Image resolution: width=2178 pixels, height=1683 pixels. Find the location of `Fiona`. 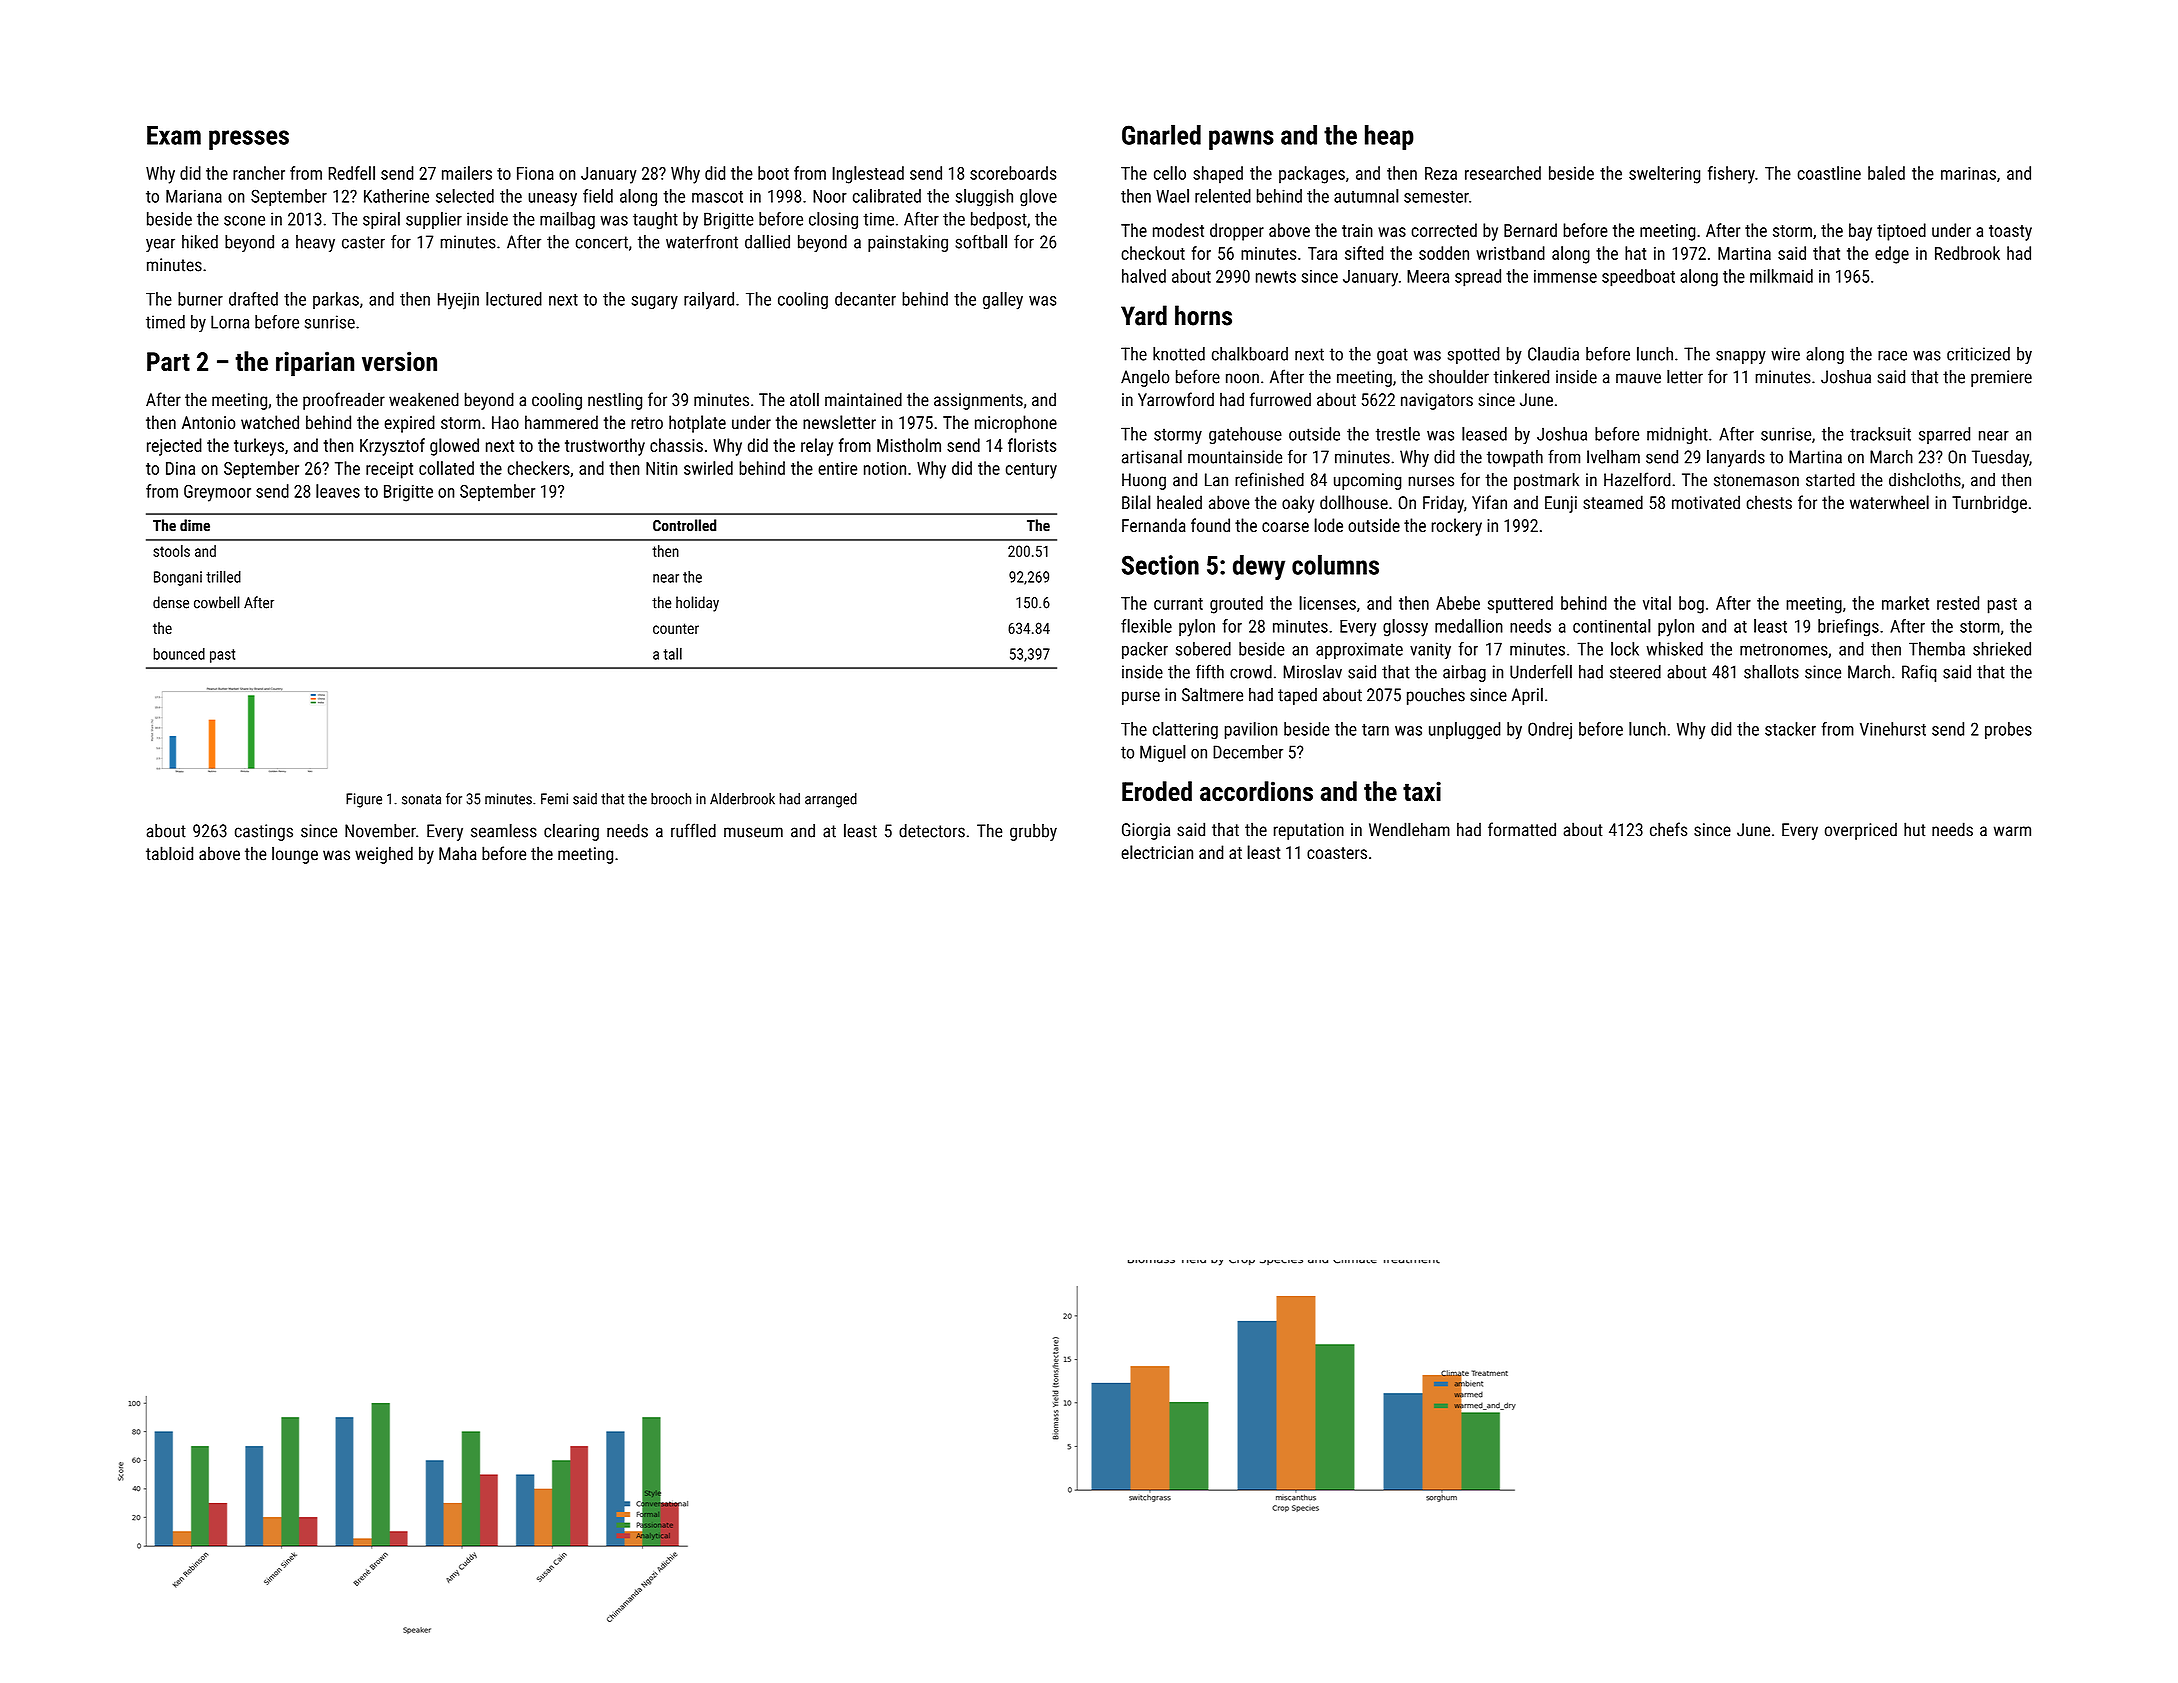

Fiona is located at coordinates (535, 173).
